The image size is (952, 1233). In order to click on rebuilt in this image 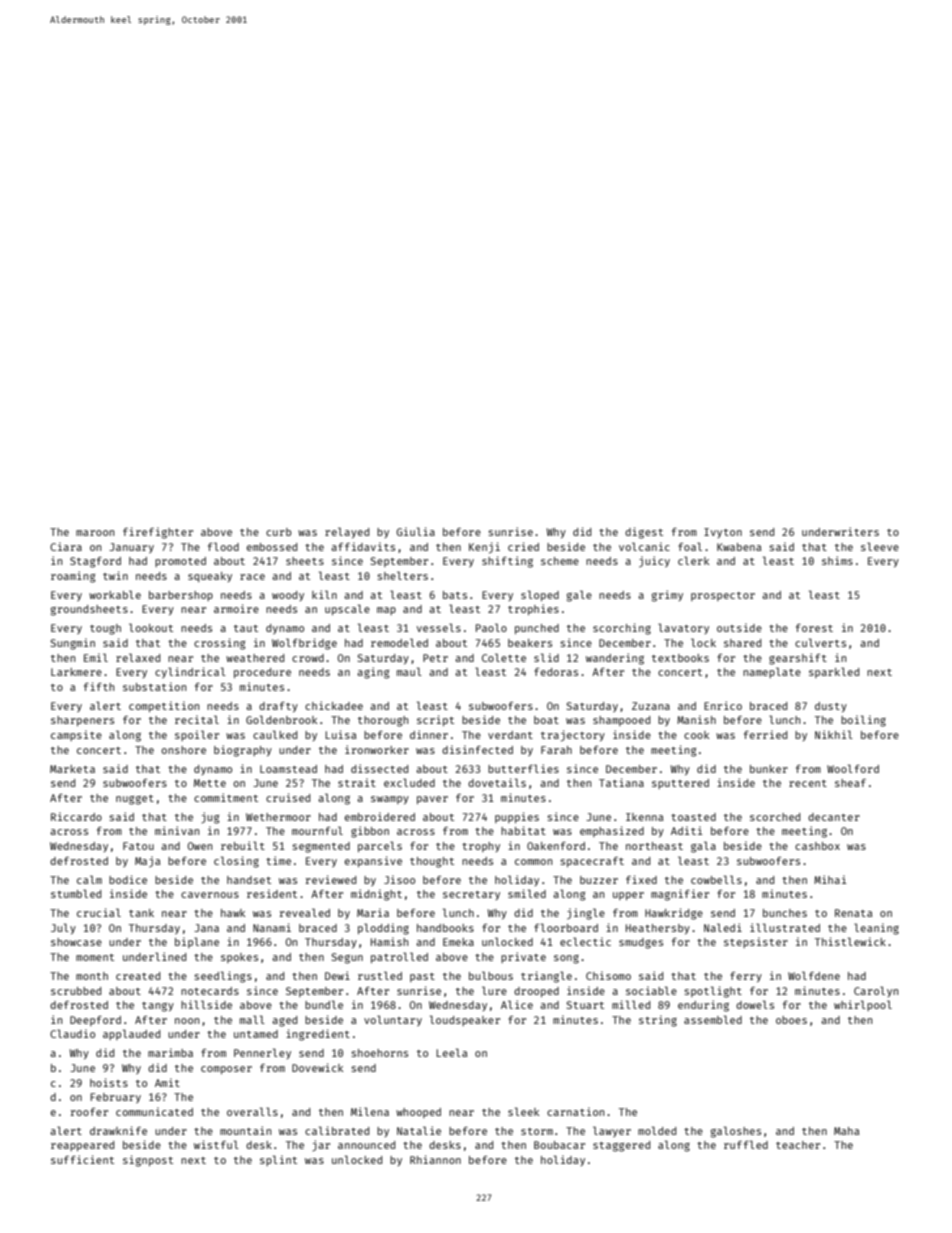, I will do `click(243, 845)`.
